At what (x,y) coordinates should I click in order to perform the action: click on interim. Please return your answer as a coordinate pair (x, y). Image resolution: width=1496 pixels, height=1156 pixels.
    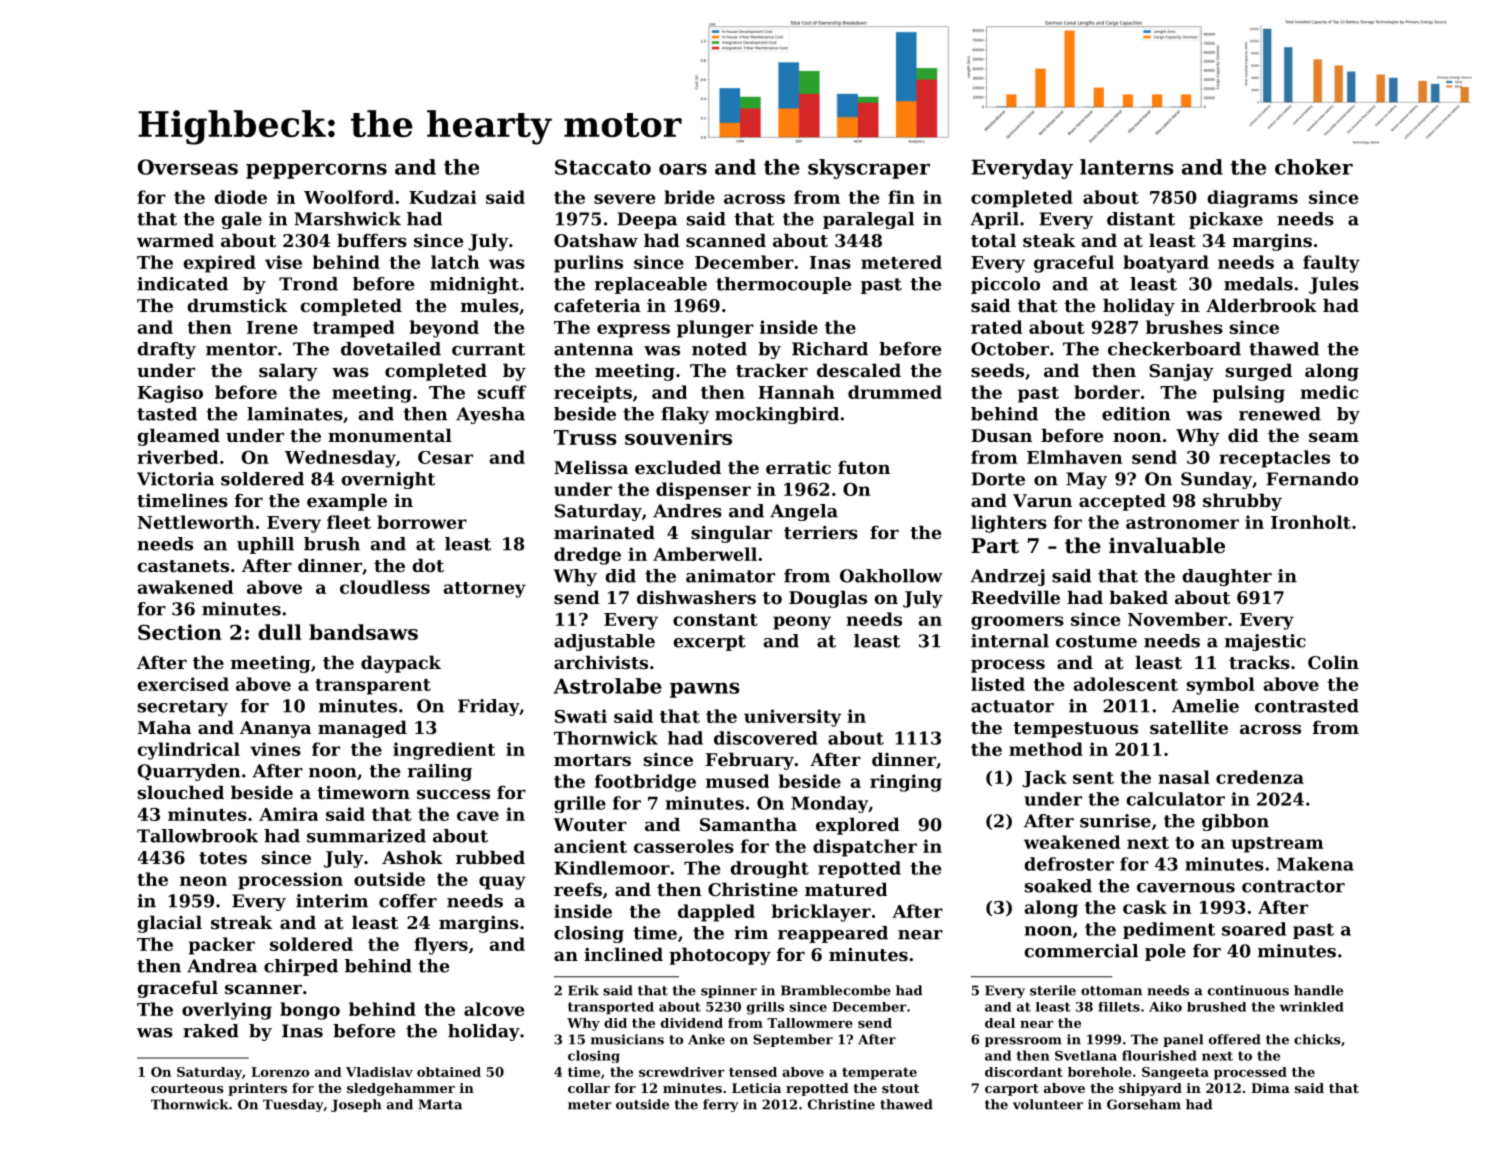
    Looking at the image, I should click on (332, 901).
